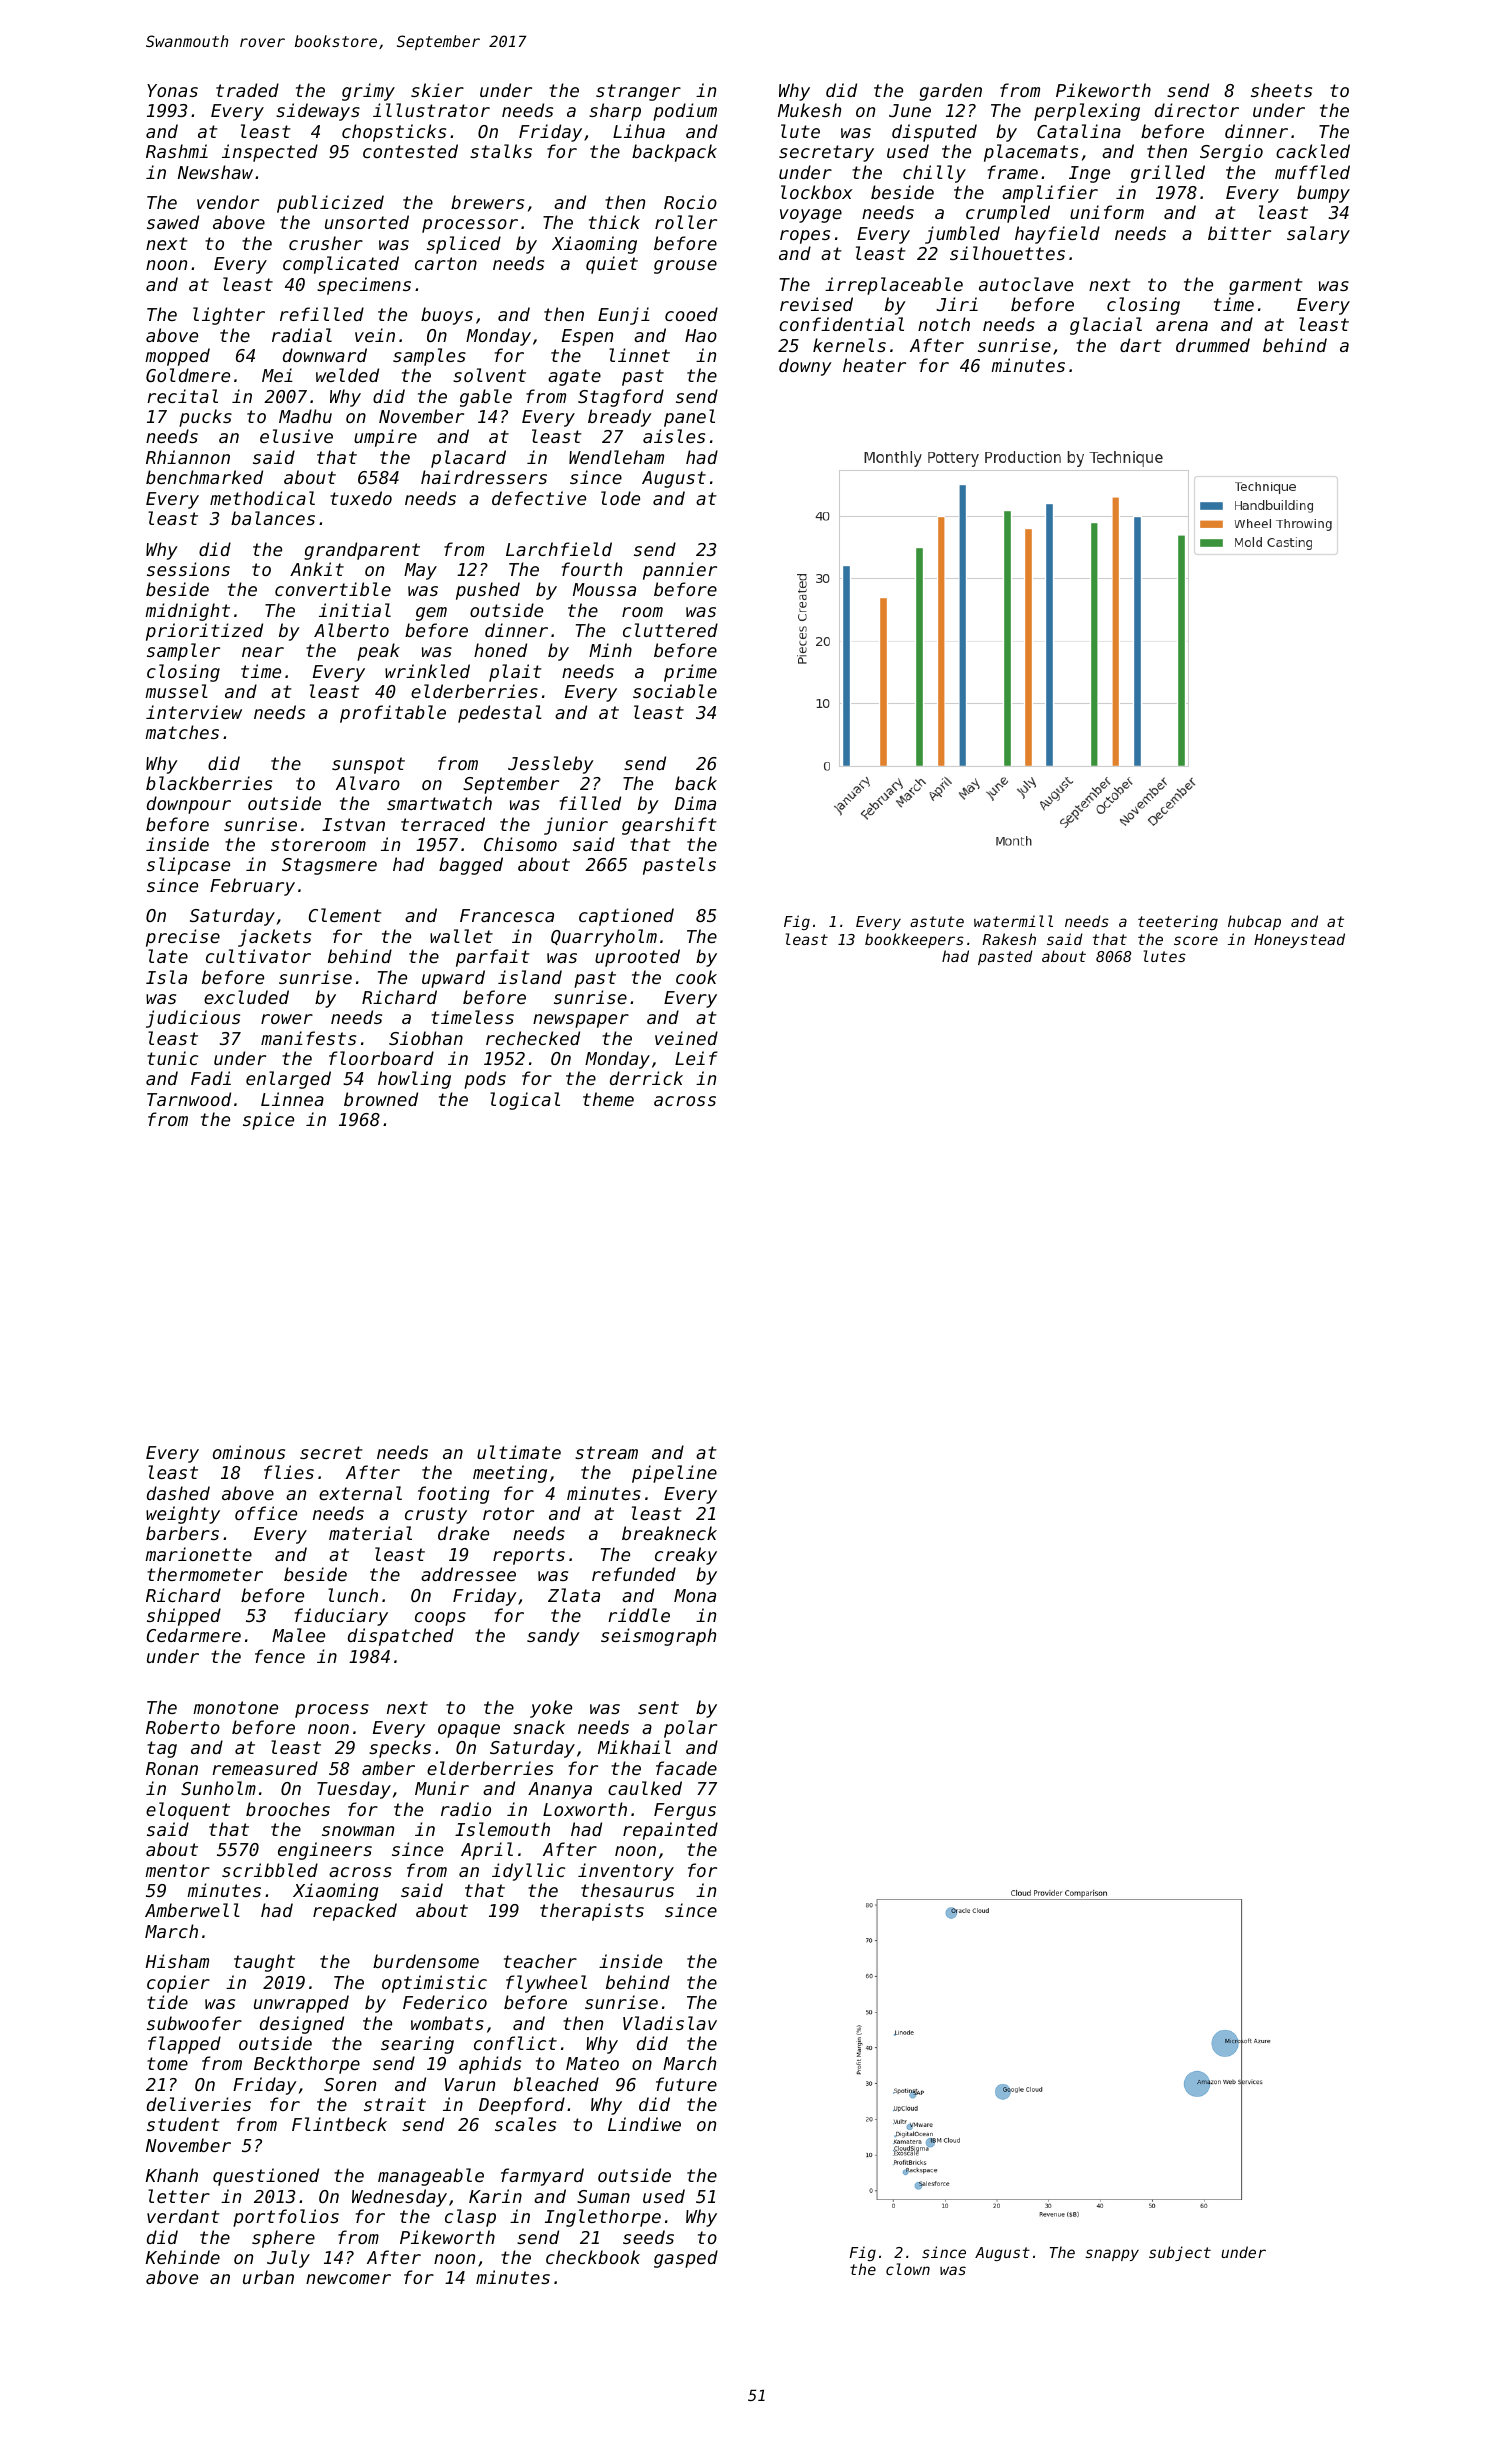 The height and width of the screenshot is (2464, 1496). What do you see at coordinates (308, 1038) in the screenshot?
I see `manifests` at bounding box center [308, 1038].
